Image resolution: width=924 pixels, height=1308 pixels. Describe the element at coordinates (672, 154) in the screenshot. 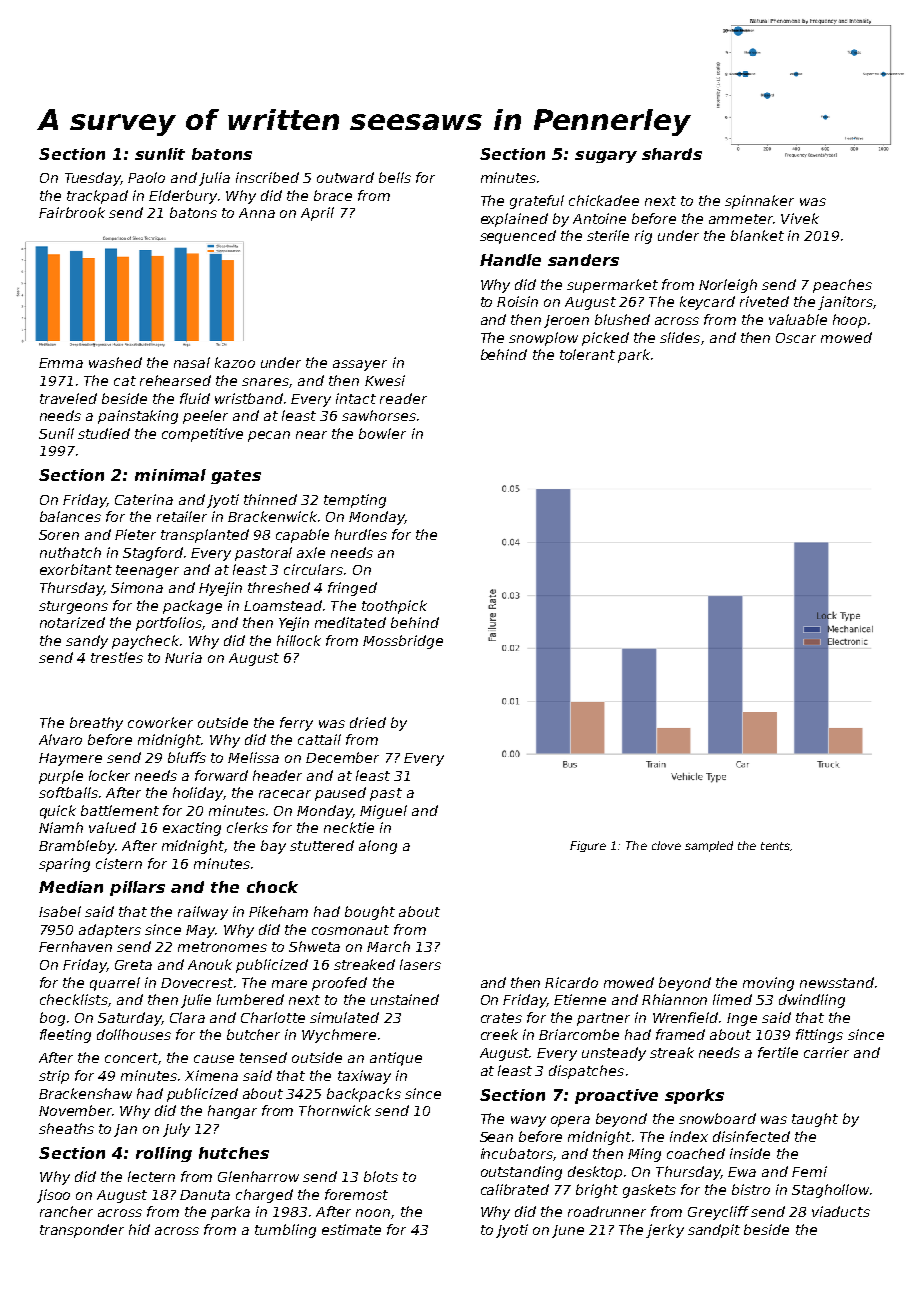

I see `shards` at that location.
